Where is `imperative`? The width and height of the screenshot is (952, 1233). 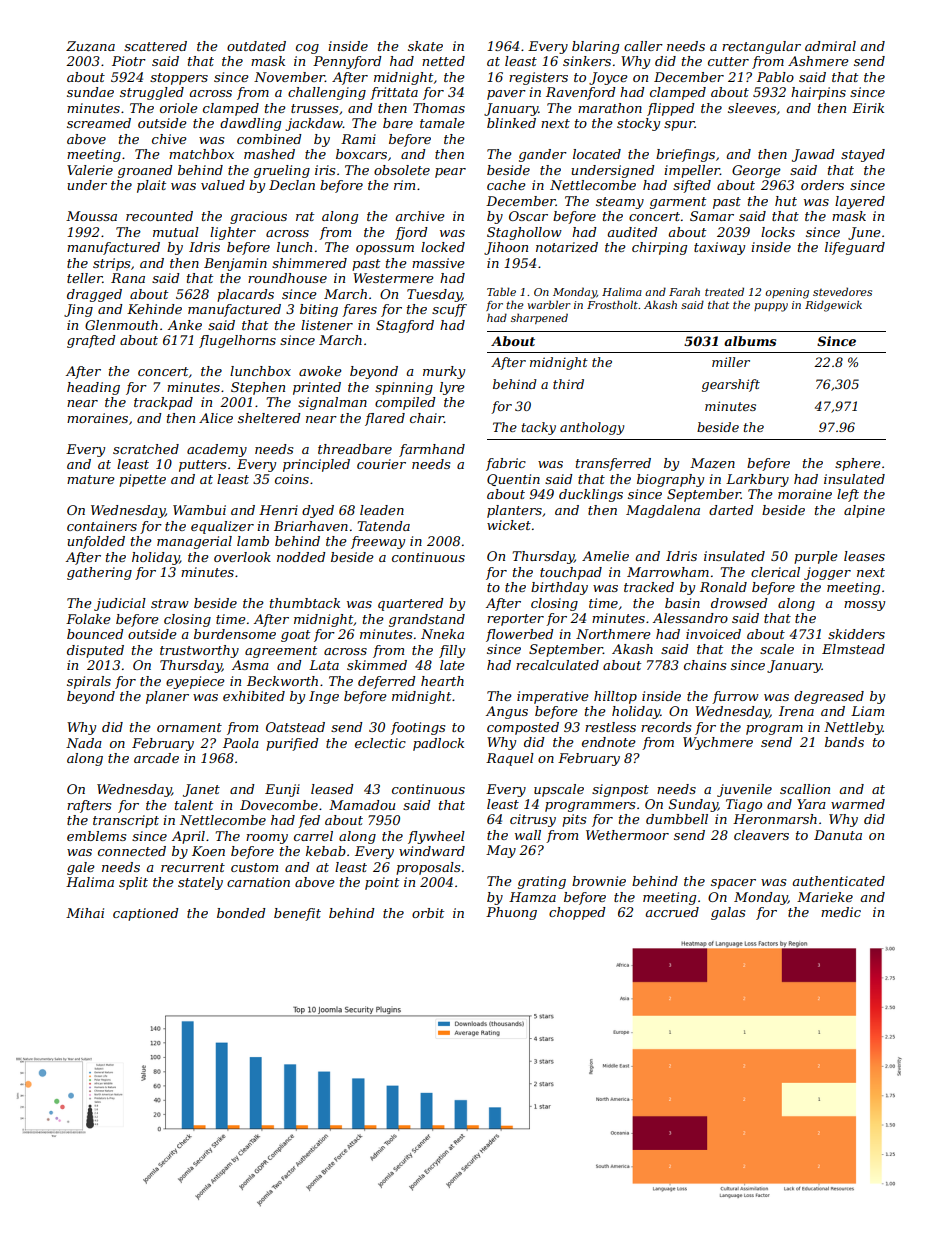 imperative is located at coordinates (553, 697).
